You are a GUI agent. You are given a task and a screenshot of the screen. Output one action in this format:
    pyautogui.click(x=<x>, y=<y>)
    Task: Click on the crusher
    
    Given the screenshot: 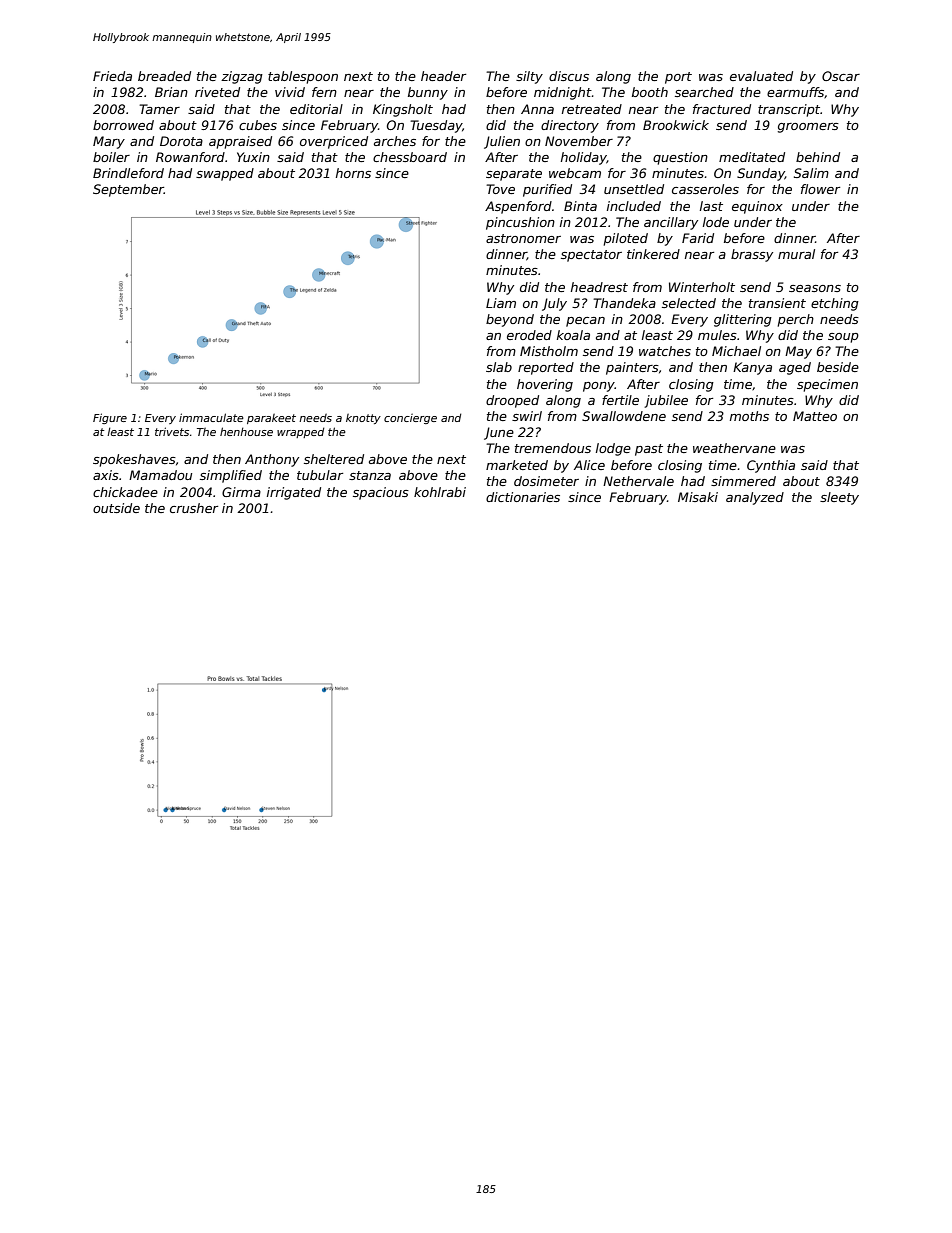 What is the action you would take?
    pyautogui.click(x=194, y=508)
